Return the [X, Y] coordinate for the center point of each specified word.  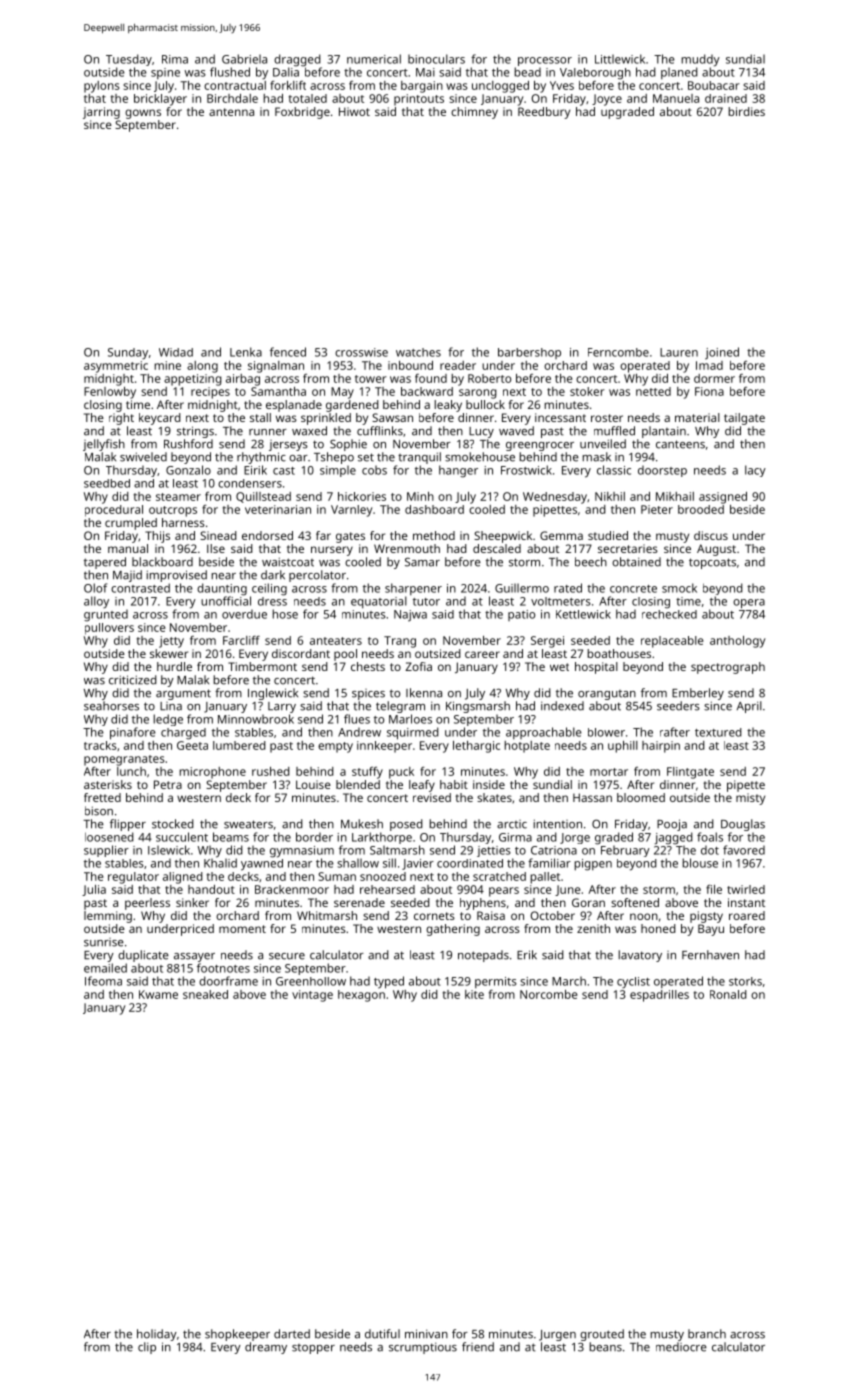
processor [545, 61]
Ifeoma [103, 981]
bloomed [641, 797]
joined [722, 353]
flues [357, 719]
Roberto [489, 378]
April [749, 707]
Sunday [128, 354]
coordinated [470, 863]
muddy [700, 60]
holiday [157, 1335]
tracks [100, 745]
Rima [175, 59]
